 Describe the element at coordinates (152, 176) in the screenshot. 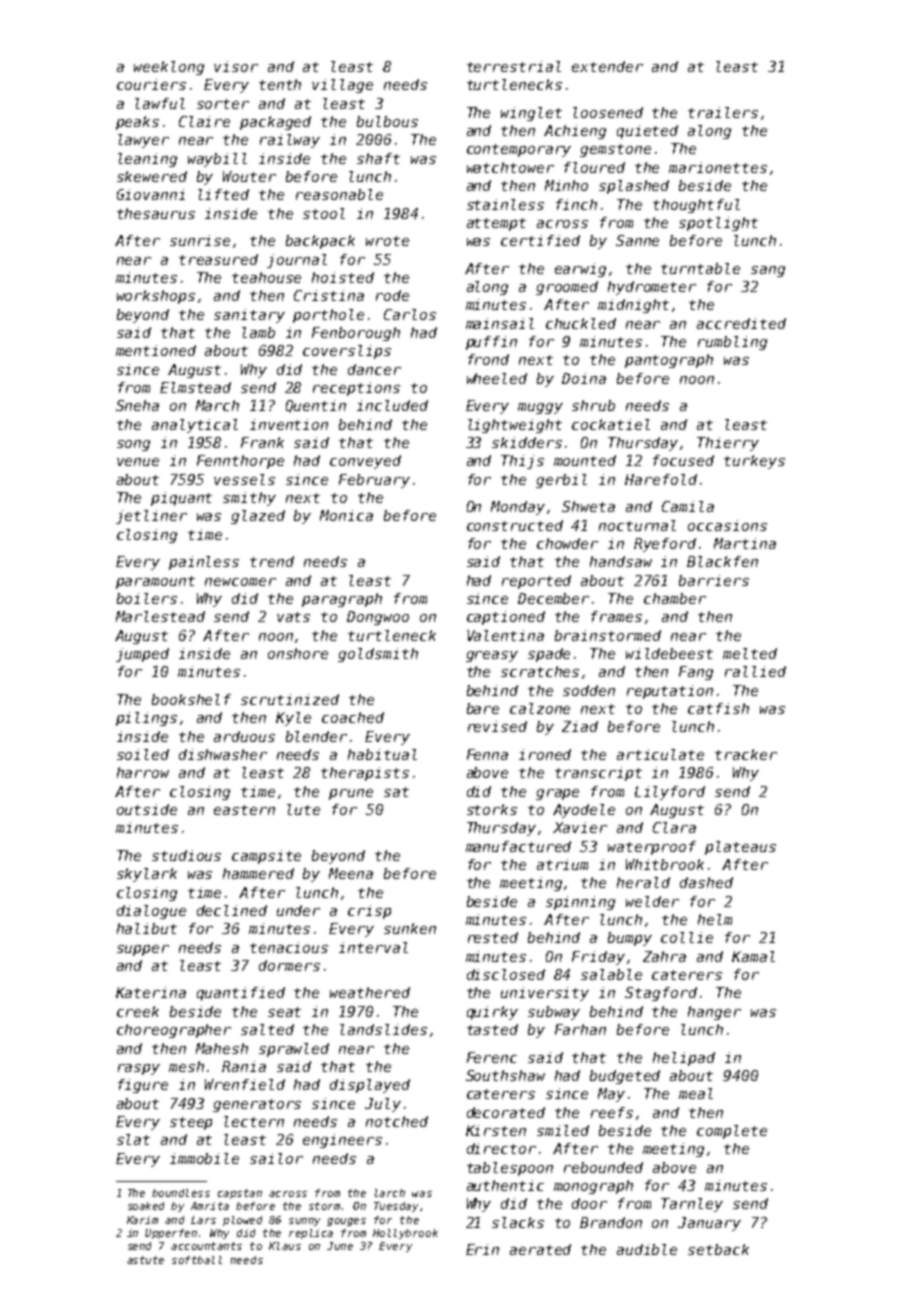

I see `skewered` at that location.
